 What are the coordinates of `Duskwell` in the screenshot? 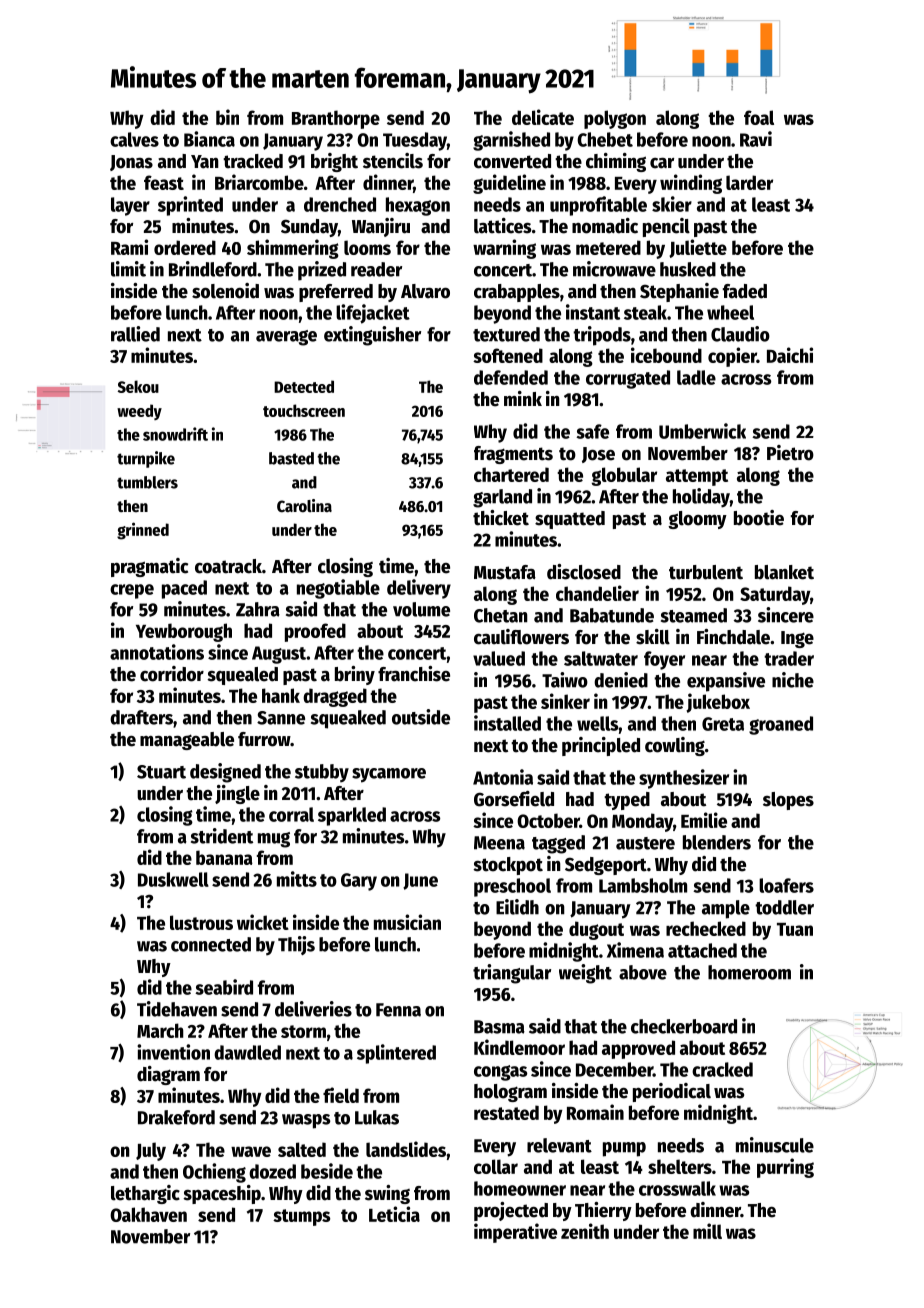 It's located at (173, 879).
